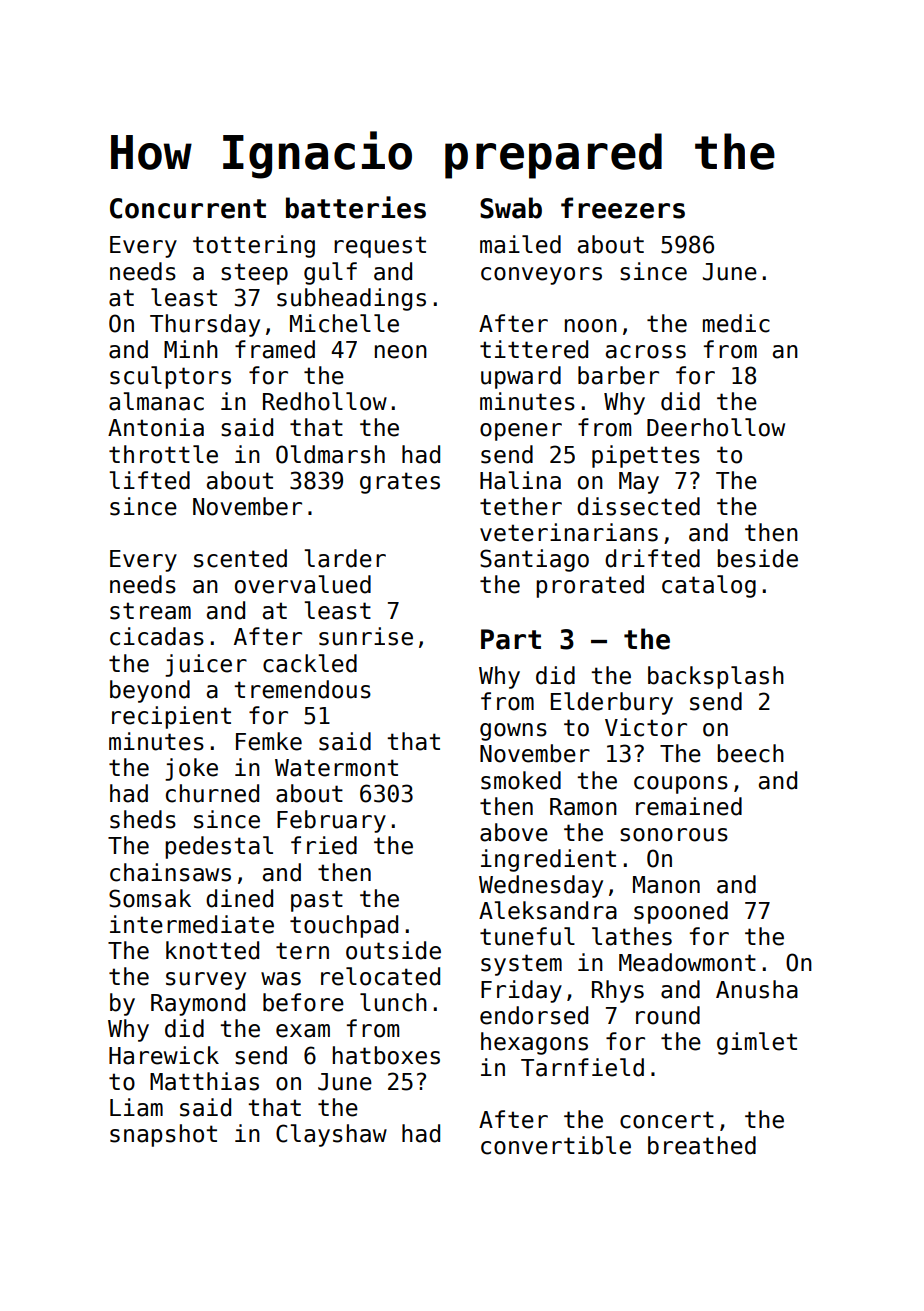 The height and width of the screenshot is (1311, 924). I want to click on before, so click(303, 1002).
